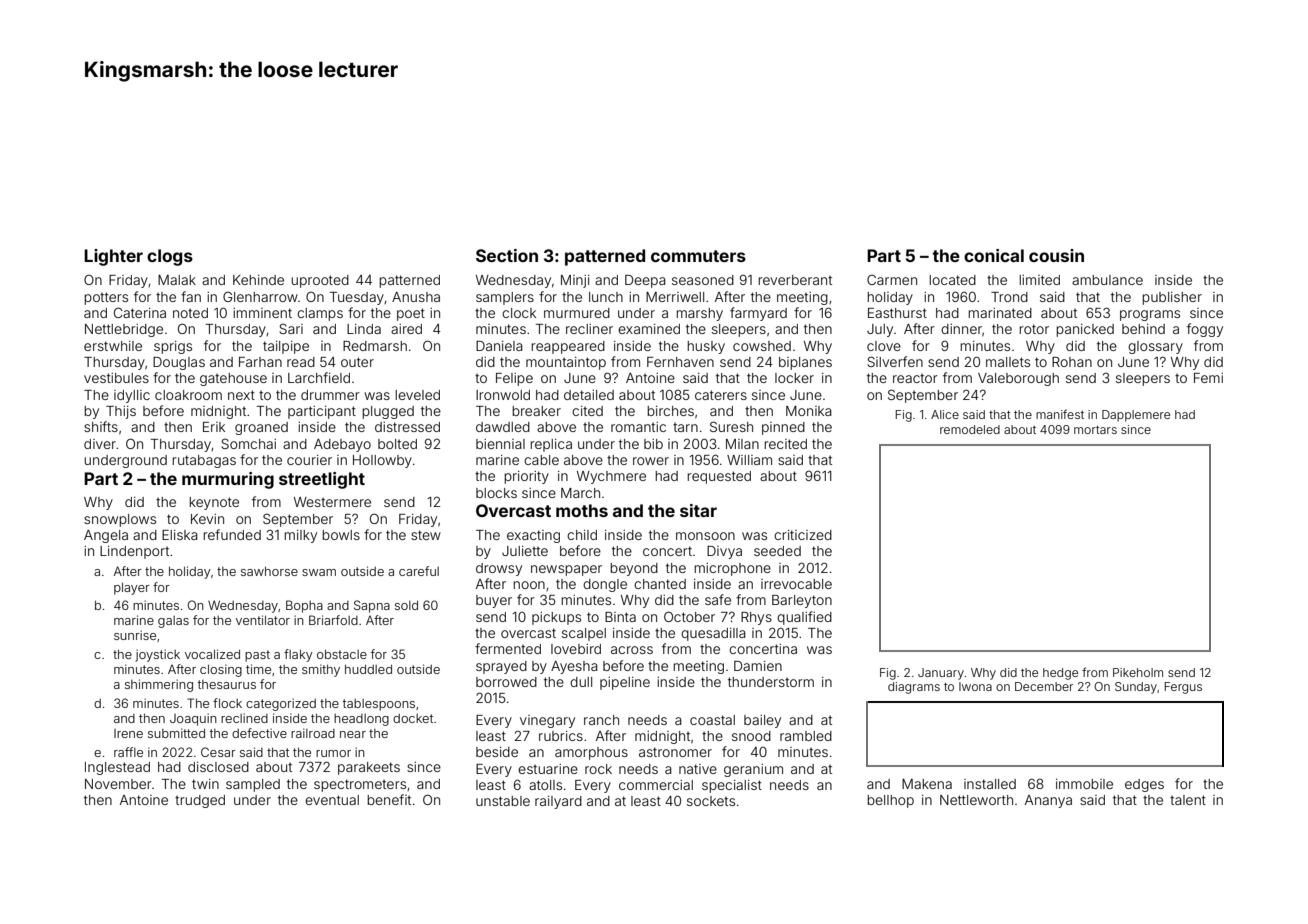  I want to click on reappeared, so click(568, 347).
